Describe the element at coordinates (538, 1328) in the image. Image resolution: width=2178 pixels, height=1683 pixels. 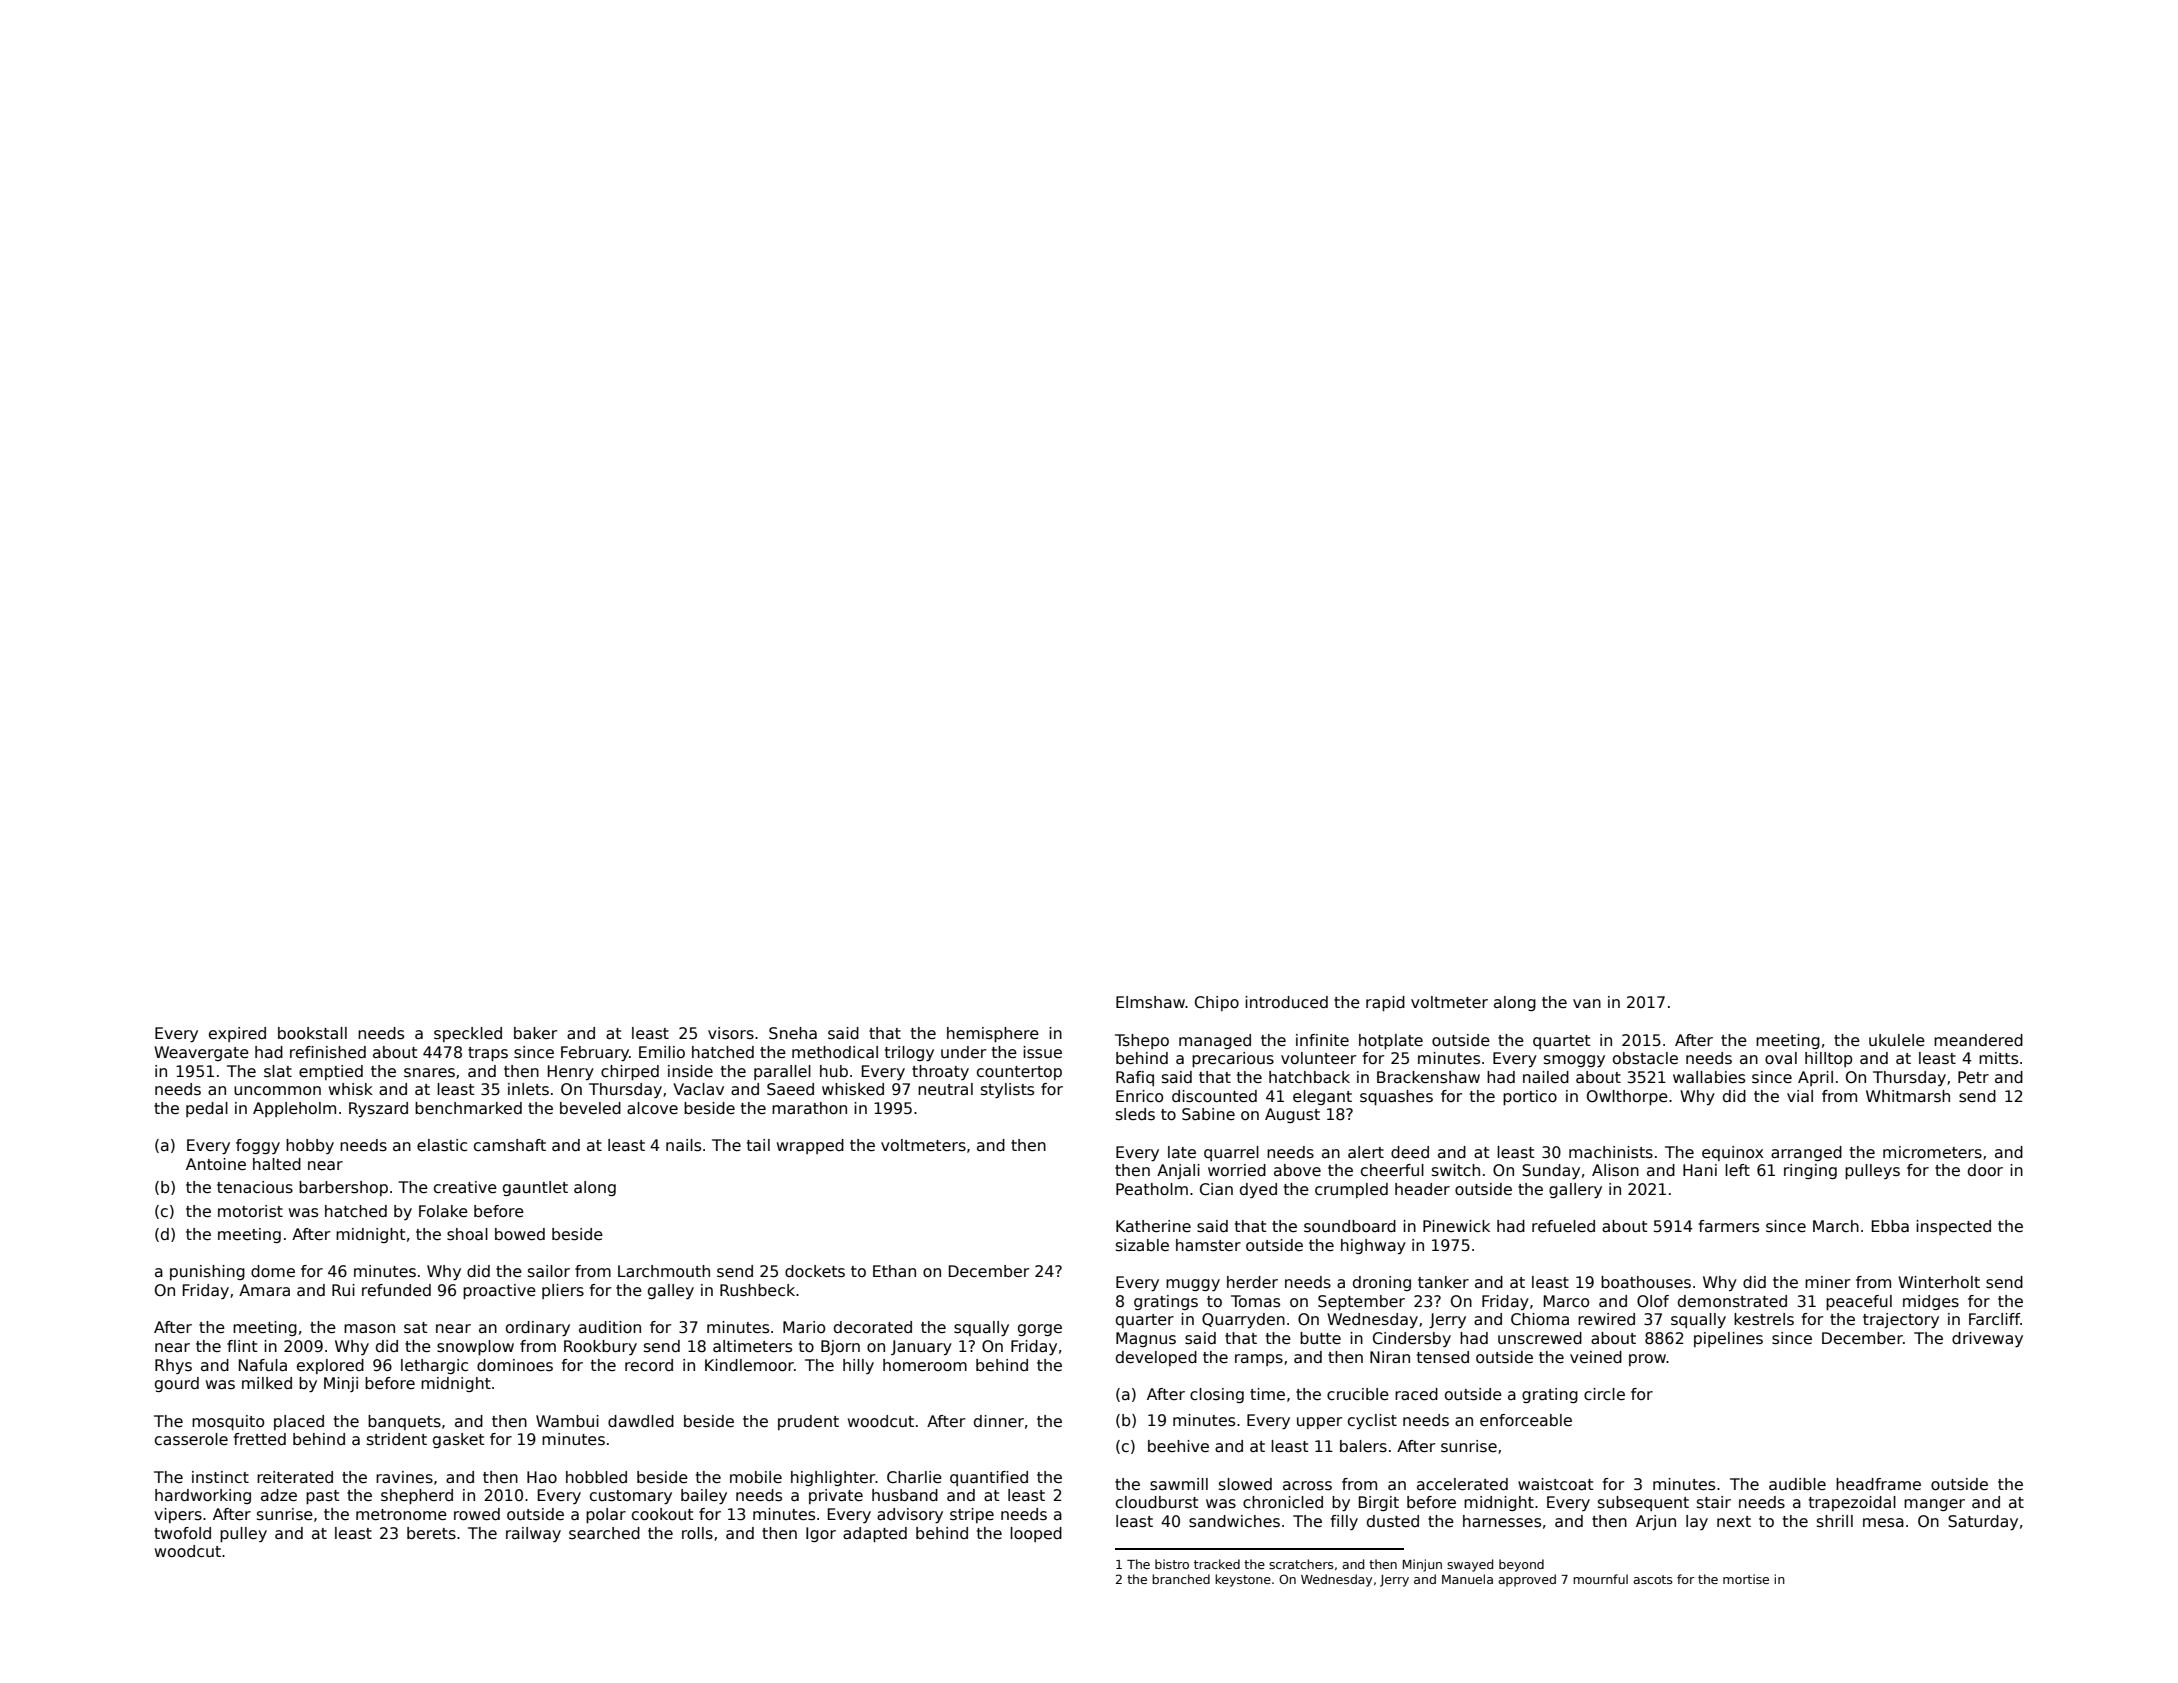
I see `ordinary` at that location.
